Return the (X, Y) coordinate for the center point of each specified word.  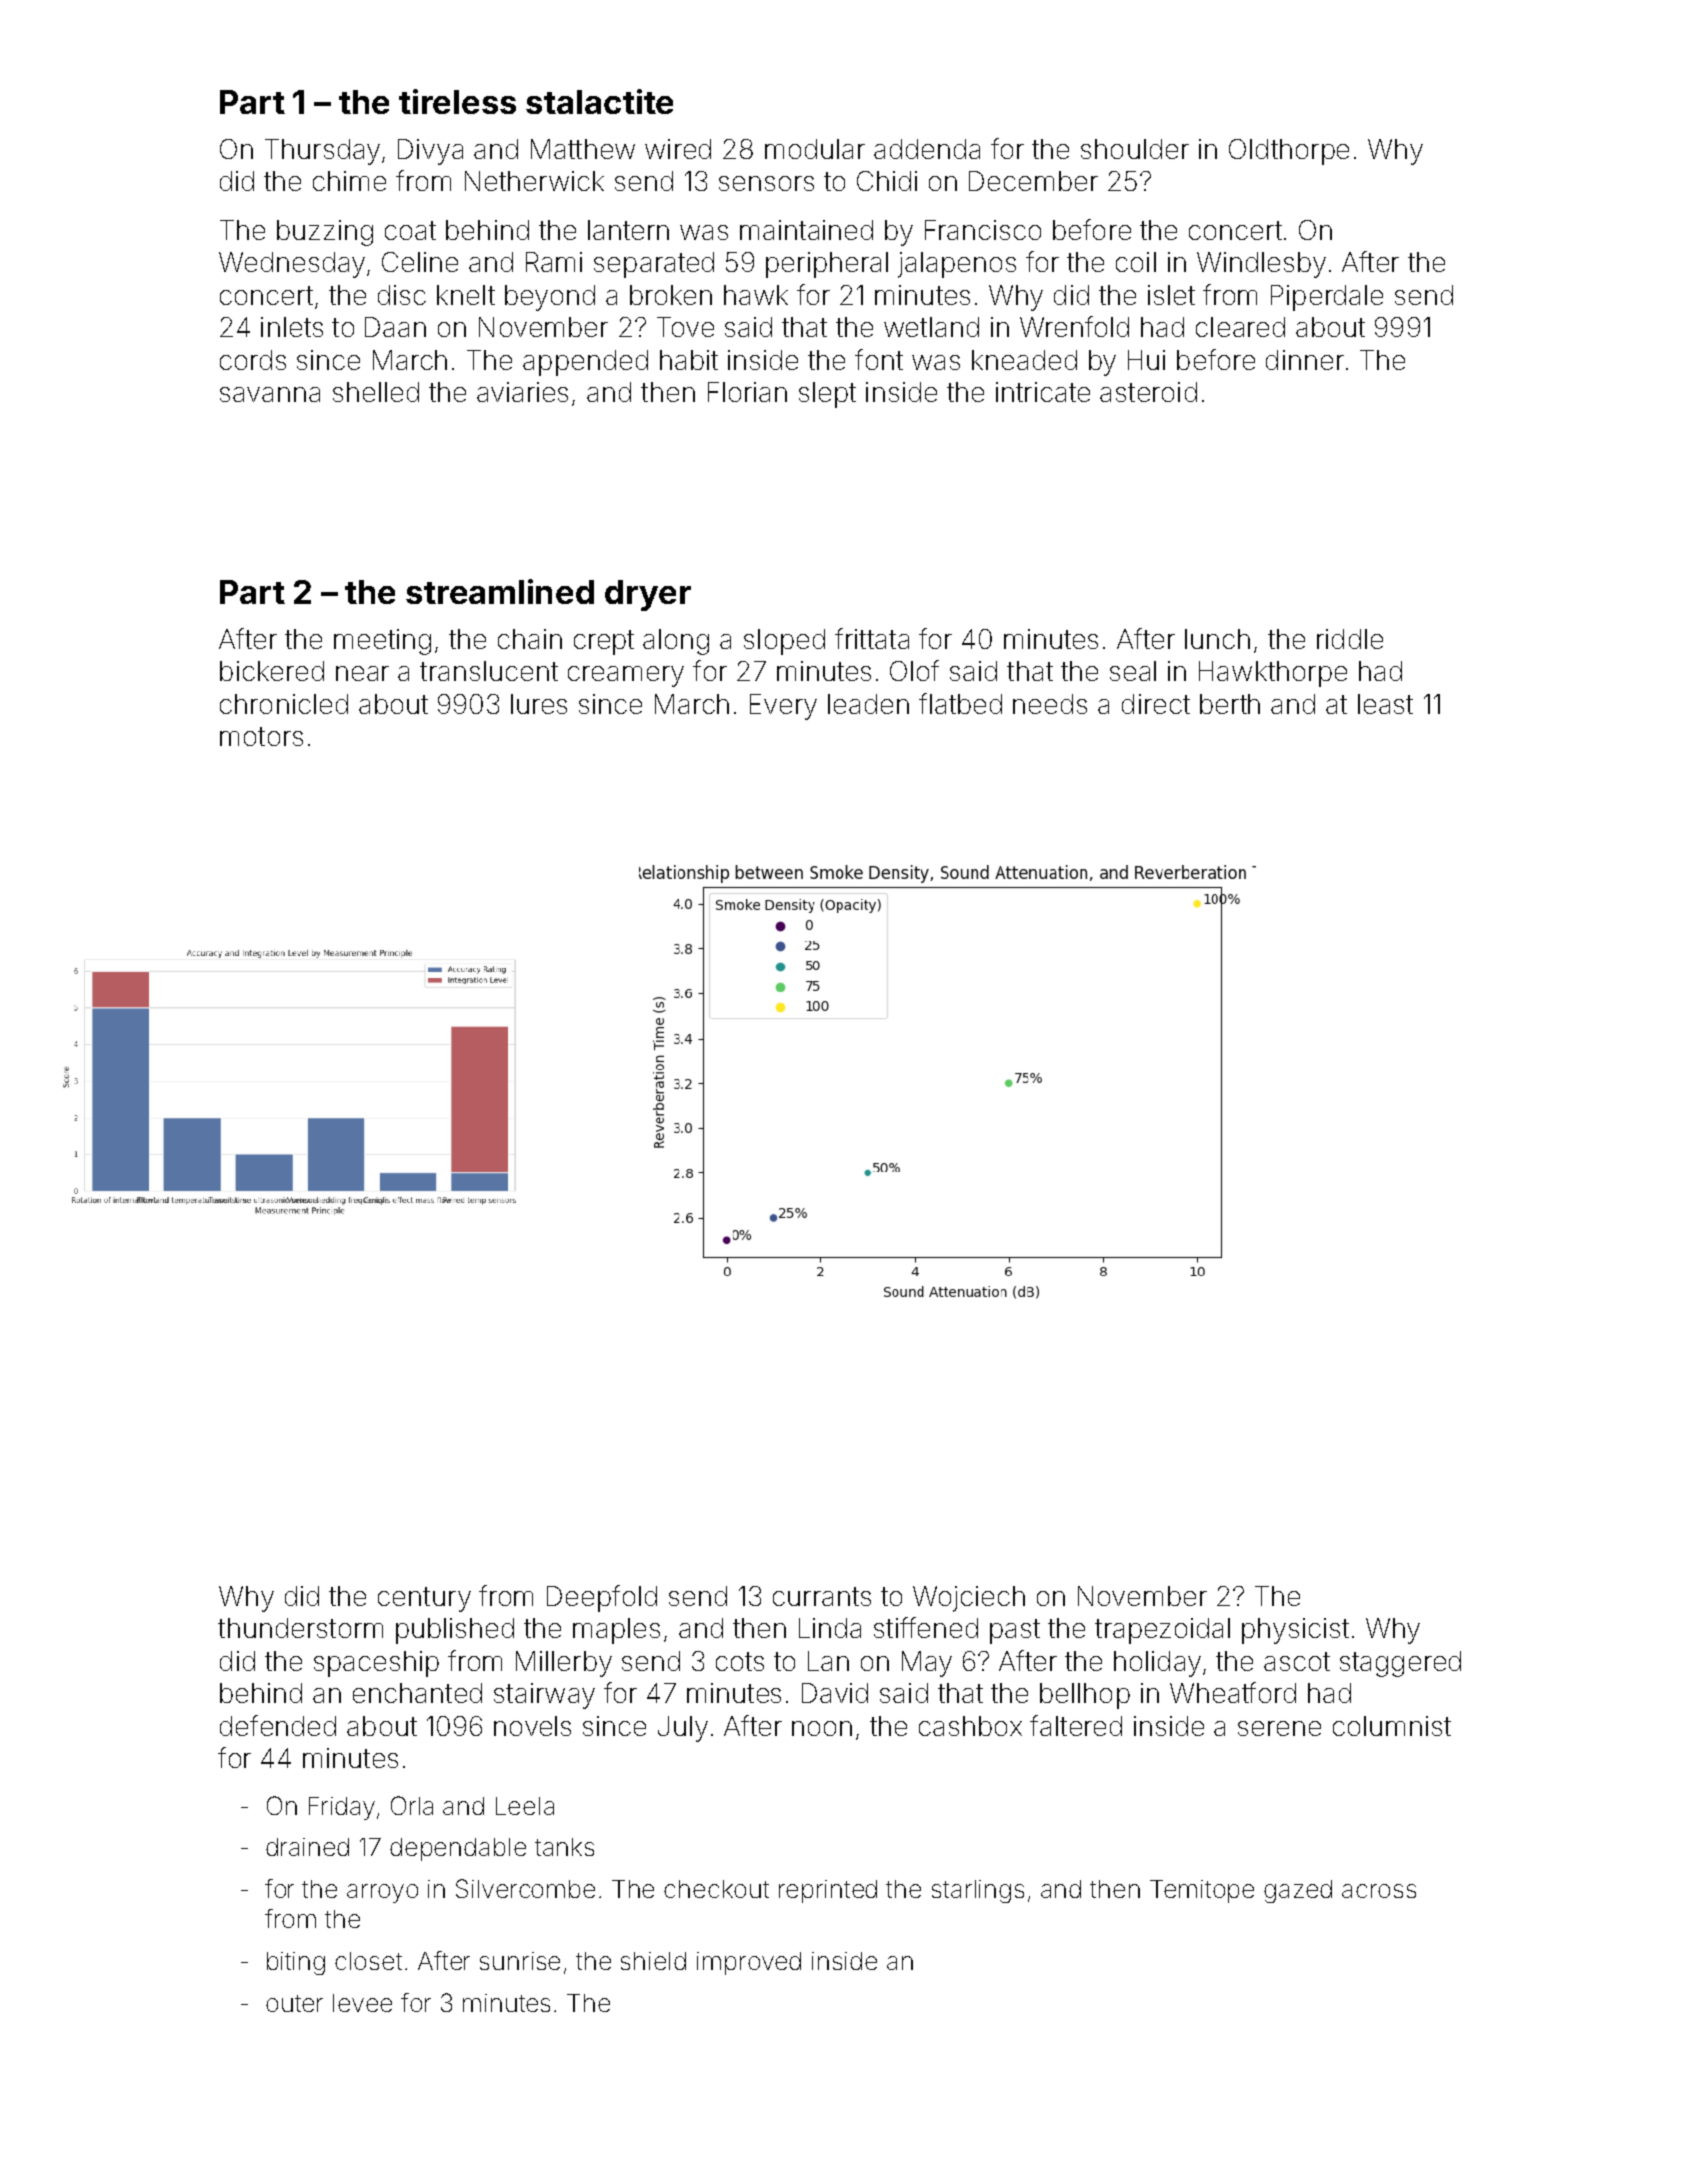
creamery (626, 676)
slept (827, 395)
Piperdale (1327, 298)
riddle (1350, 639)
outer (294, 2003)
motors (261, 736)
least (1385, 704)
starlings (978, 1891)
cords (253, 360)
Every (783, 707)
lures (539, 704)
